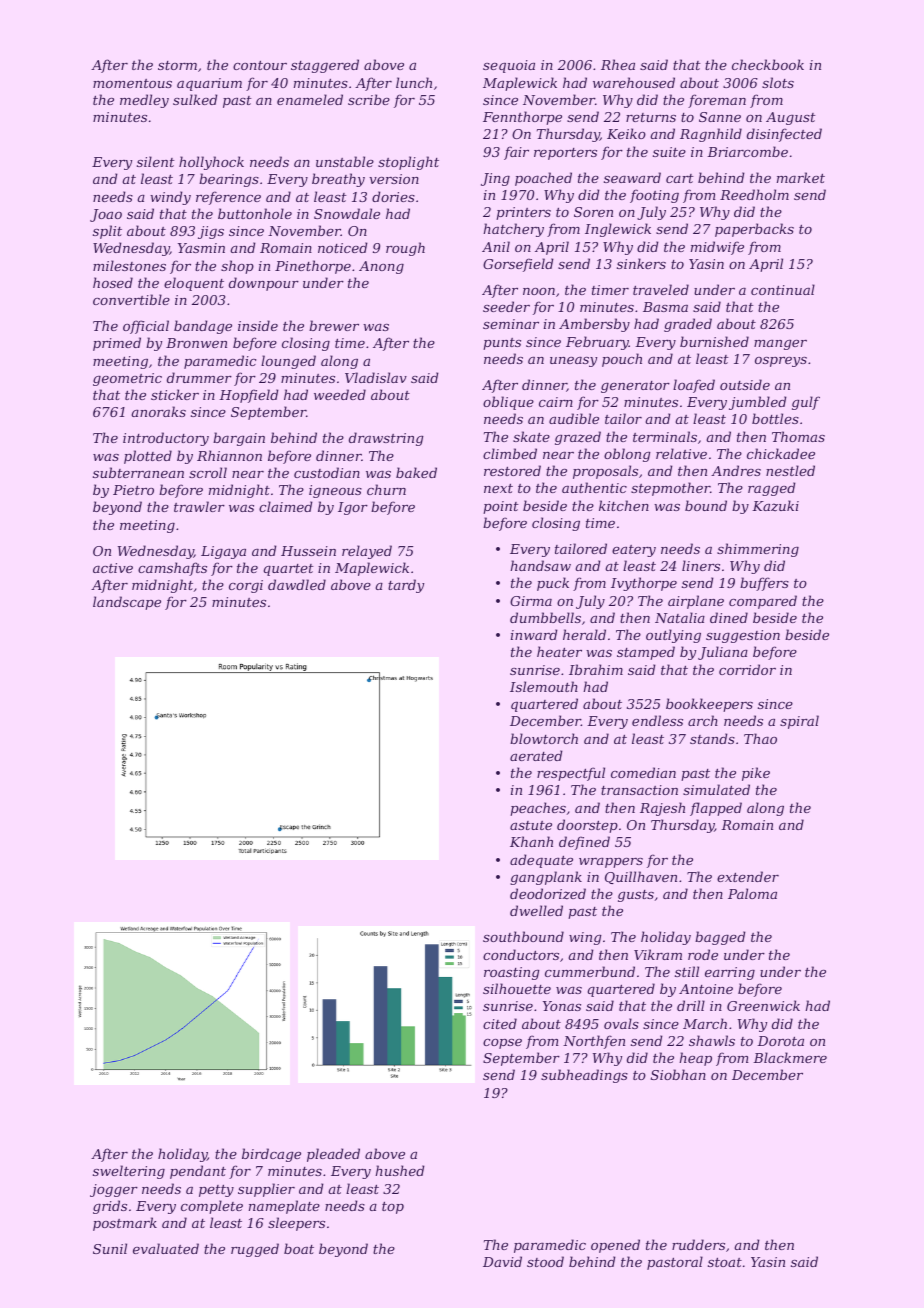 The width and height of the screenshot is (924, 1308). Describe the element at coordinates (509, 66) in the screenshot. I see `sequoia` at that location.
